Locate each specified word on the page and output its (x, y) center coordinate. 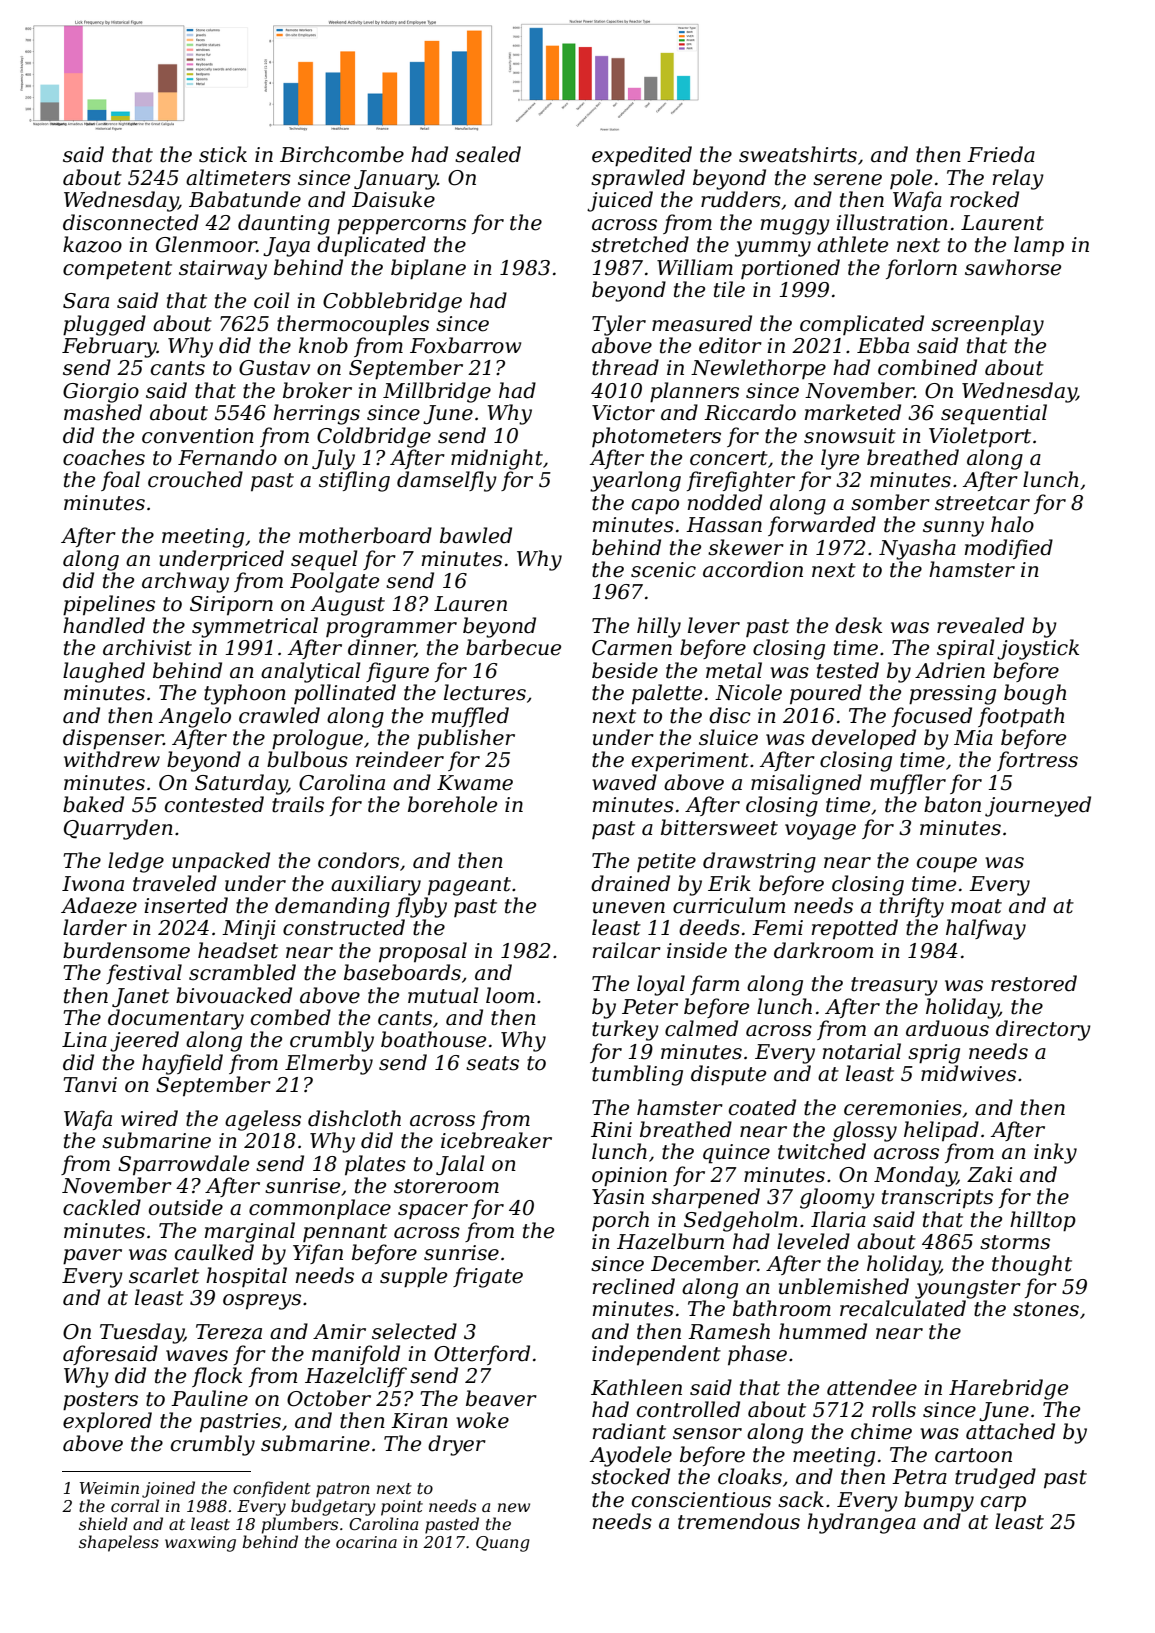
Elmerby (329, 1064)
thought (1032, 1265)
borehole (452, 804)
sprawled (638, 179)
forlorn (921, 269)
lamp (1039, 246)
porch (620, 1221)
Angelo (195, 717)
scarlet (164, 1275)
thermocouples (353, 325)
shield (103, 1523)
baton (952, 804)
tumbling (637, 1075)
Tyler (619, 325)
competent (117, 270)
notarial (862, 1051)
